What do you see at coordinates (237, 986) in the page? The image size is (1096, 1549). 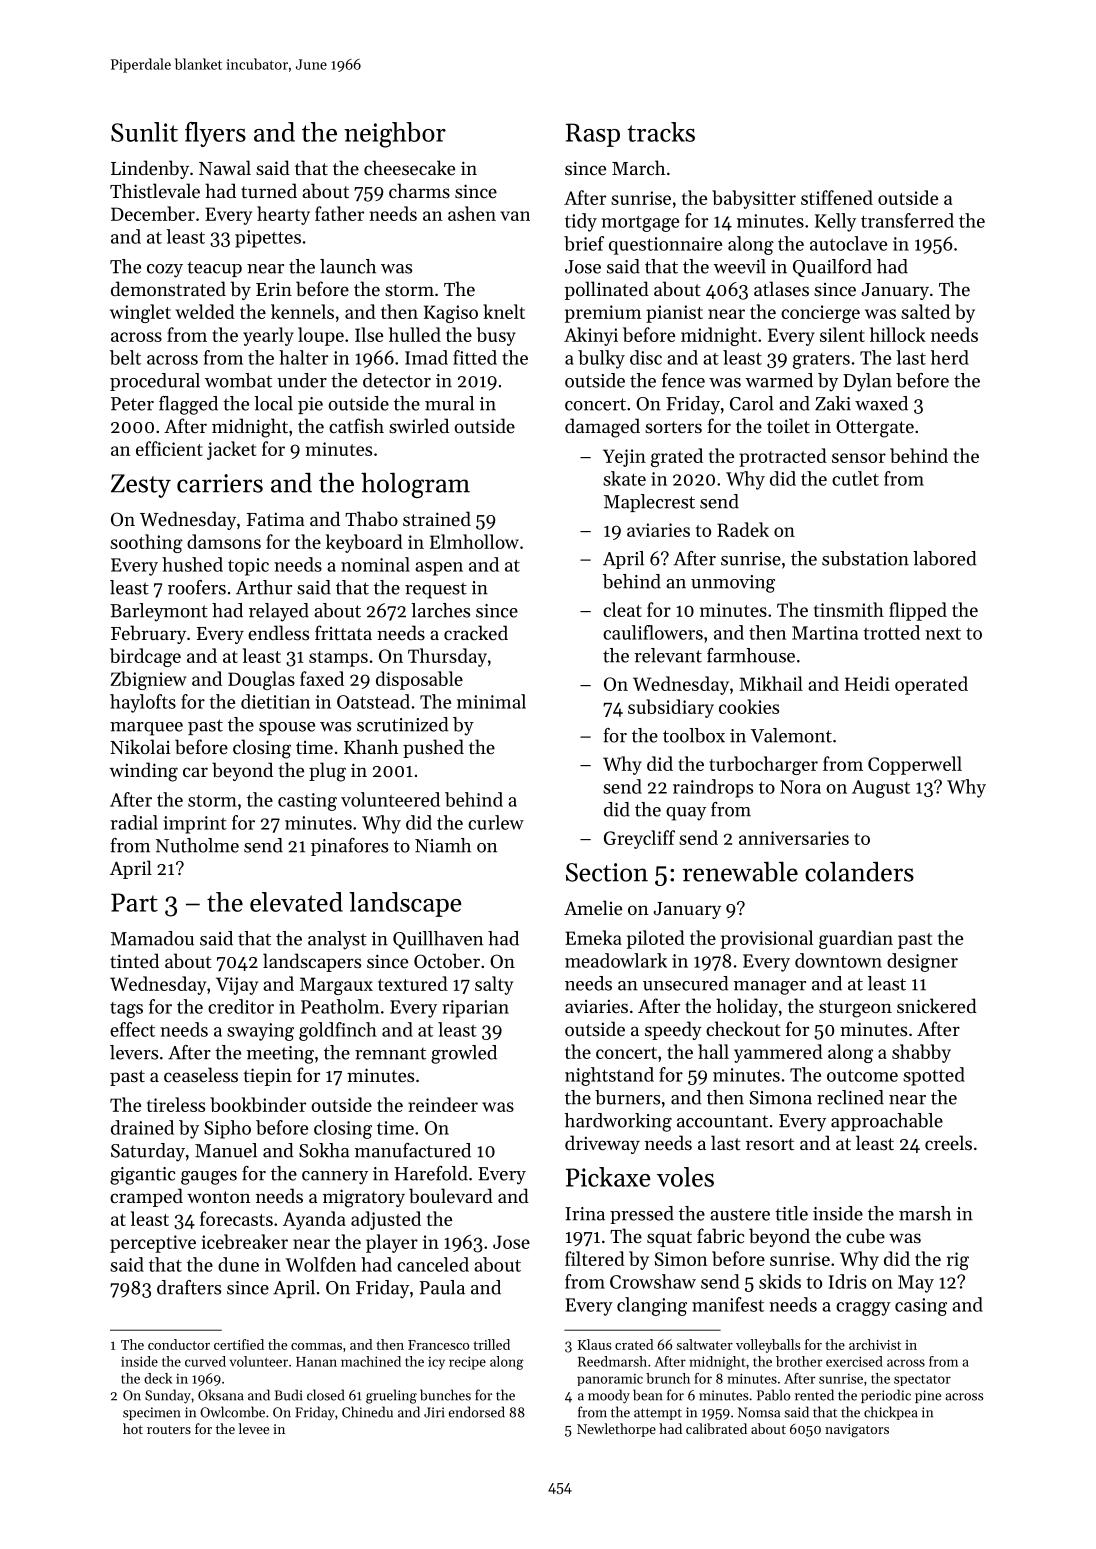 I see `Vijay` at bounding box center [237, 986].
